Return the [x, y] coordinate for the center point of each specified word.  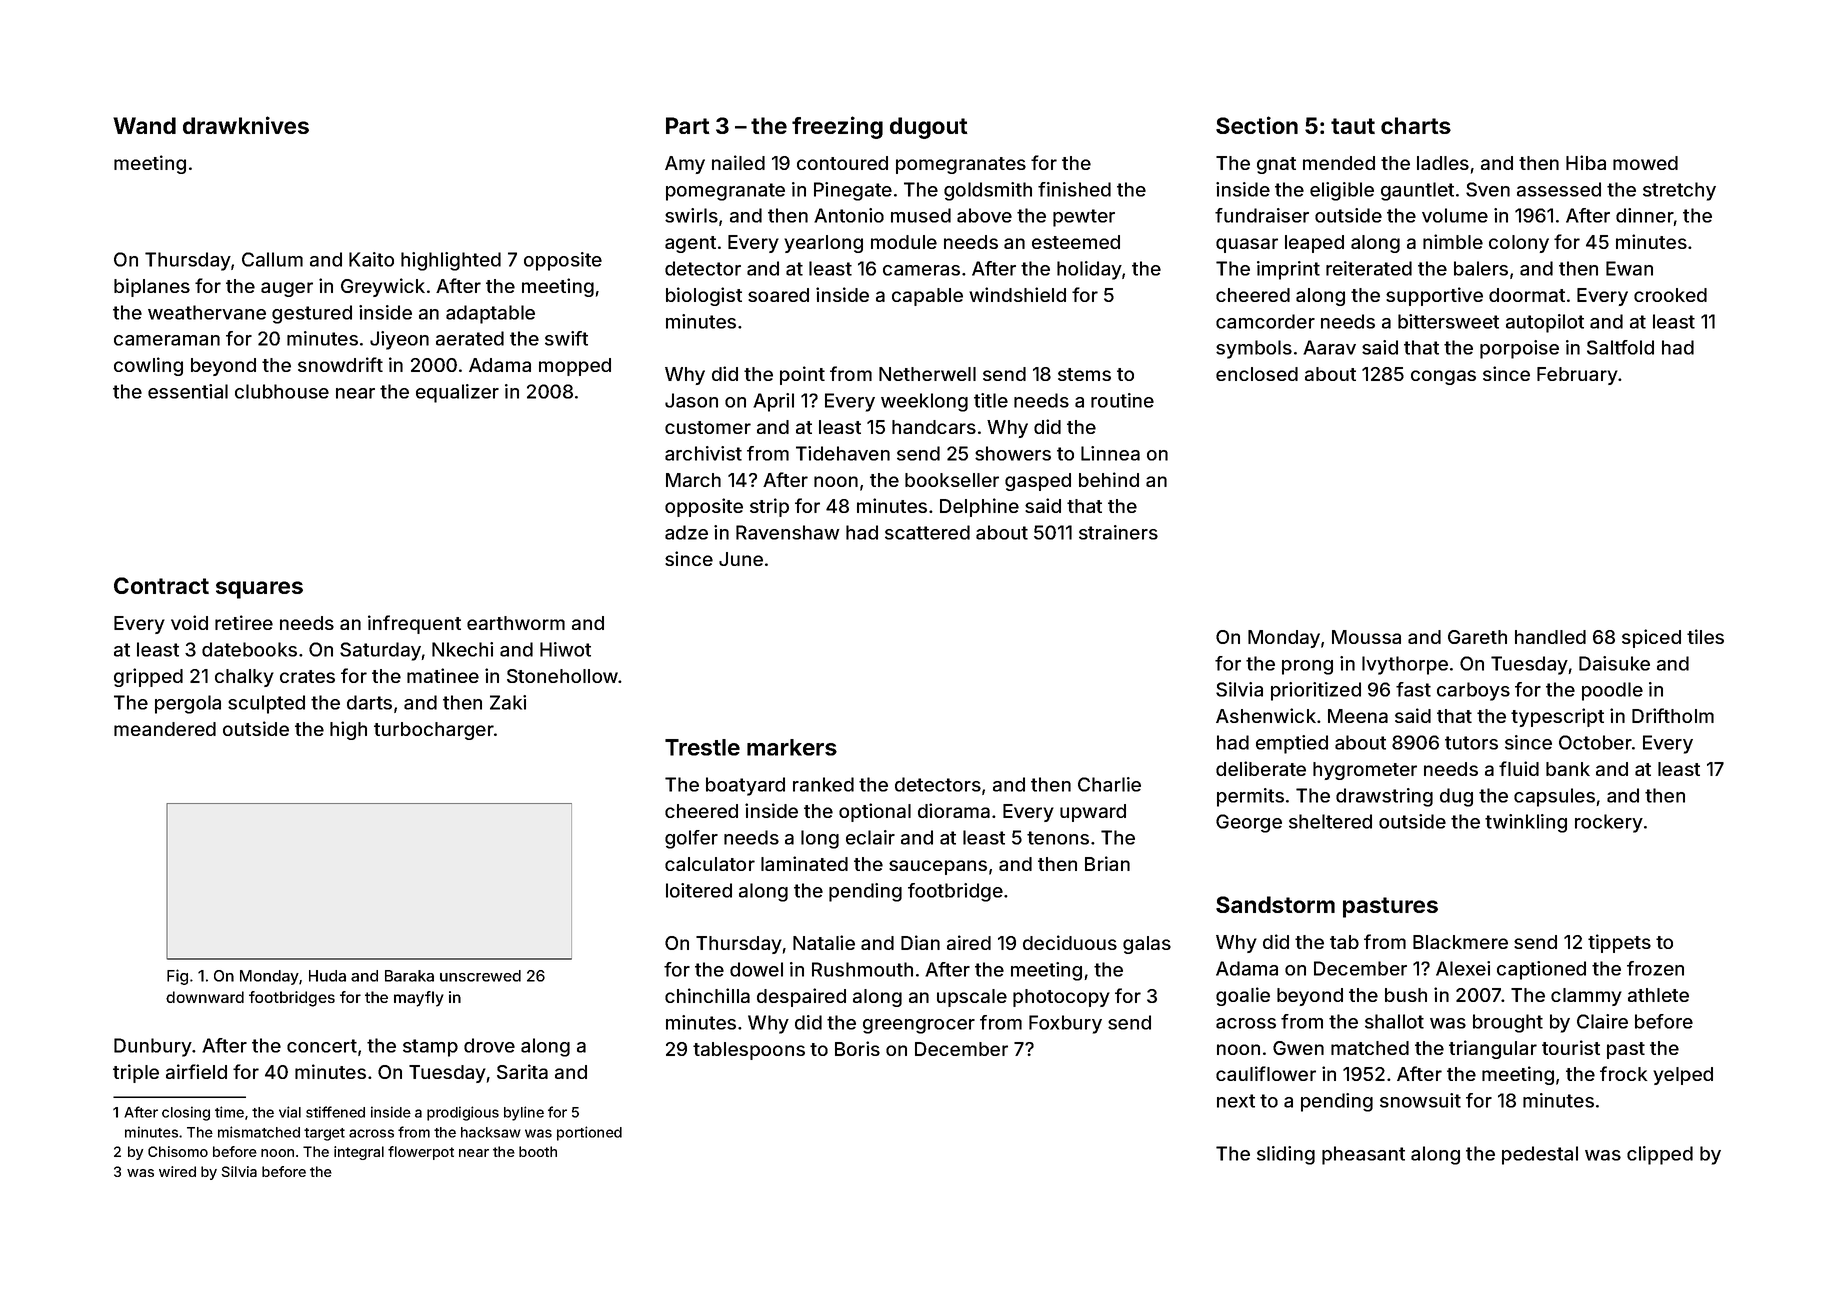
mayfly [419, 999]
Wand [144, 125]
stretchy [1679, 191]
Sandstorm [1275, 904]
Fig [177, 977]
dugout [929, 128]
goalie [1243, 996]
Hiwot [565, 649]
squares [259, 590]
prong [1307, 667]
